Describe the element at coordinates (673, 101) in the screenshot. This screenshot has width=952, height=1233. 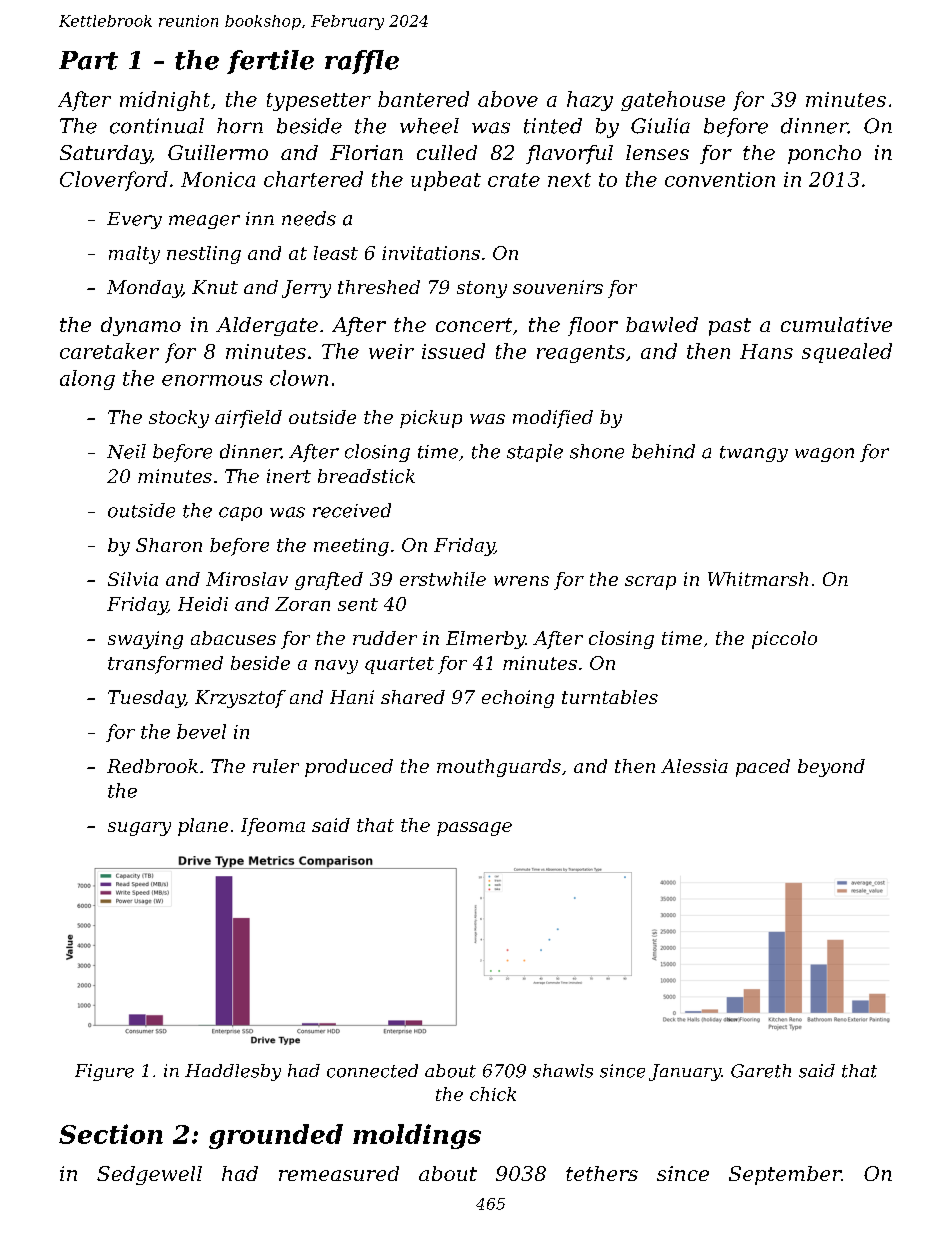
I see `gatehouse` at that location.
